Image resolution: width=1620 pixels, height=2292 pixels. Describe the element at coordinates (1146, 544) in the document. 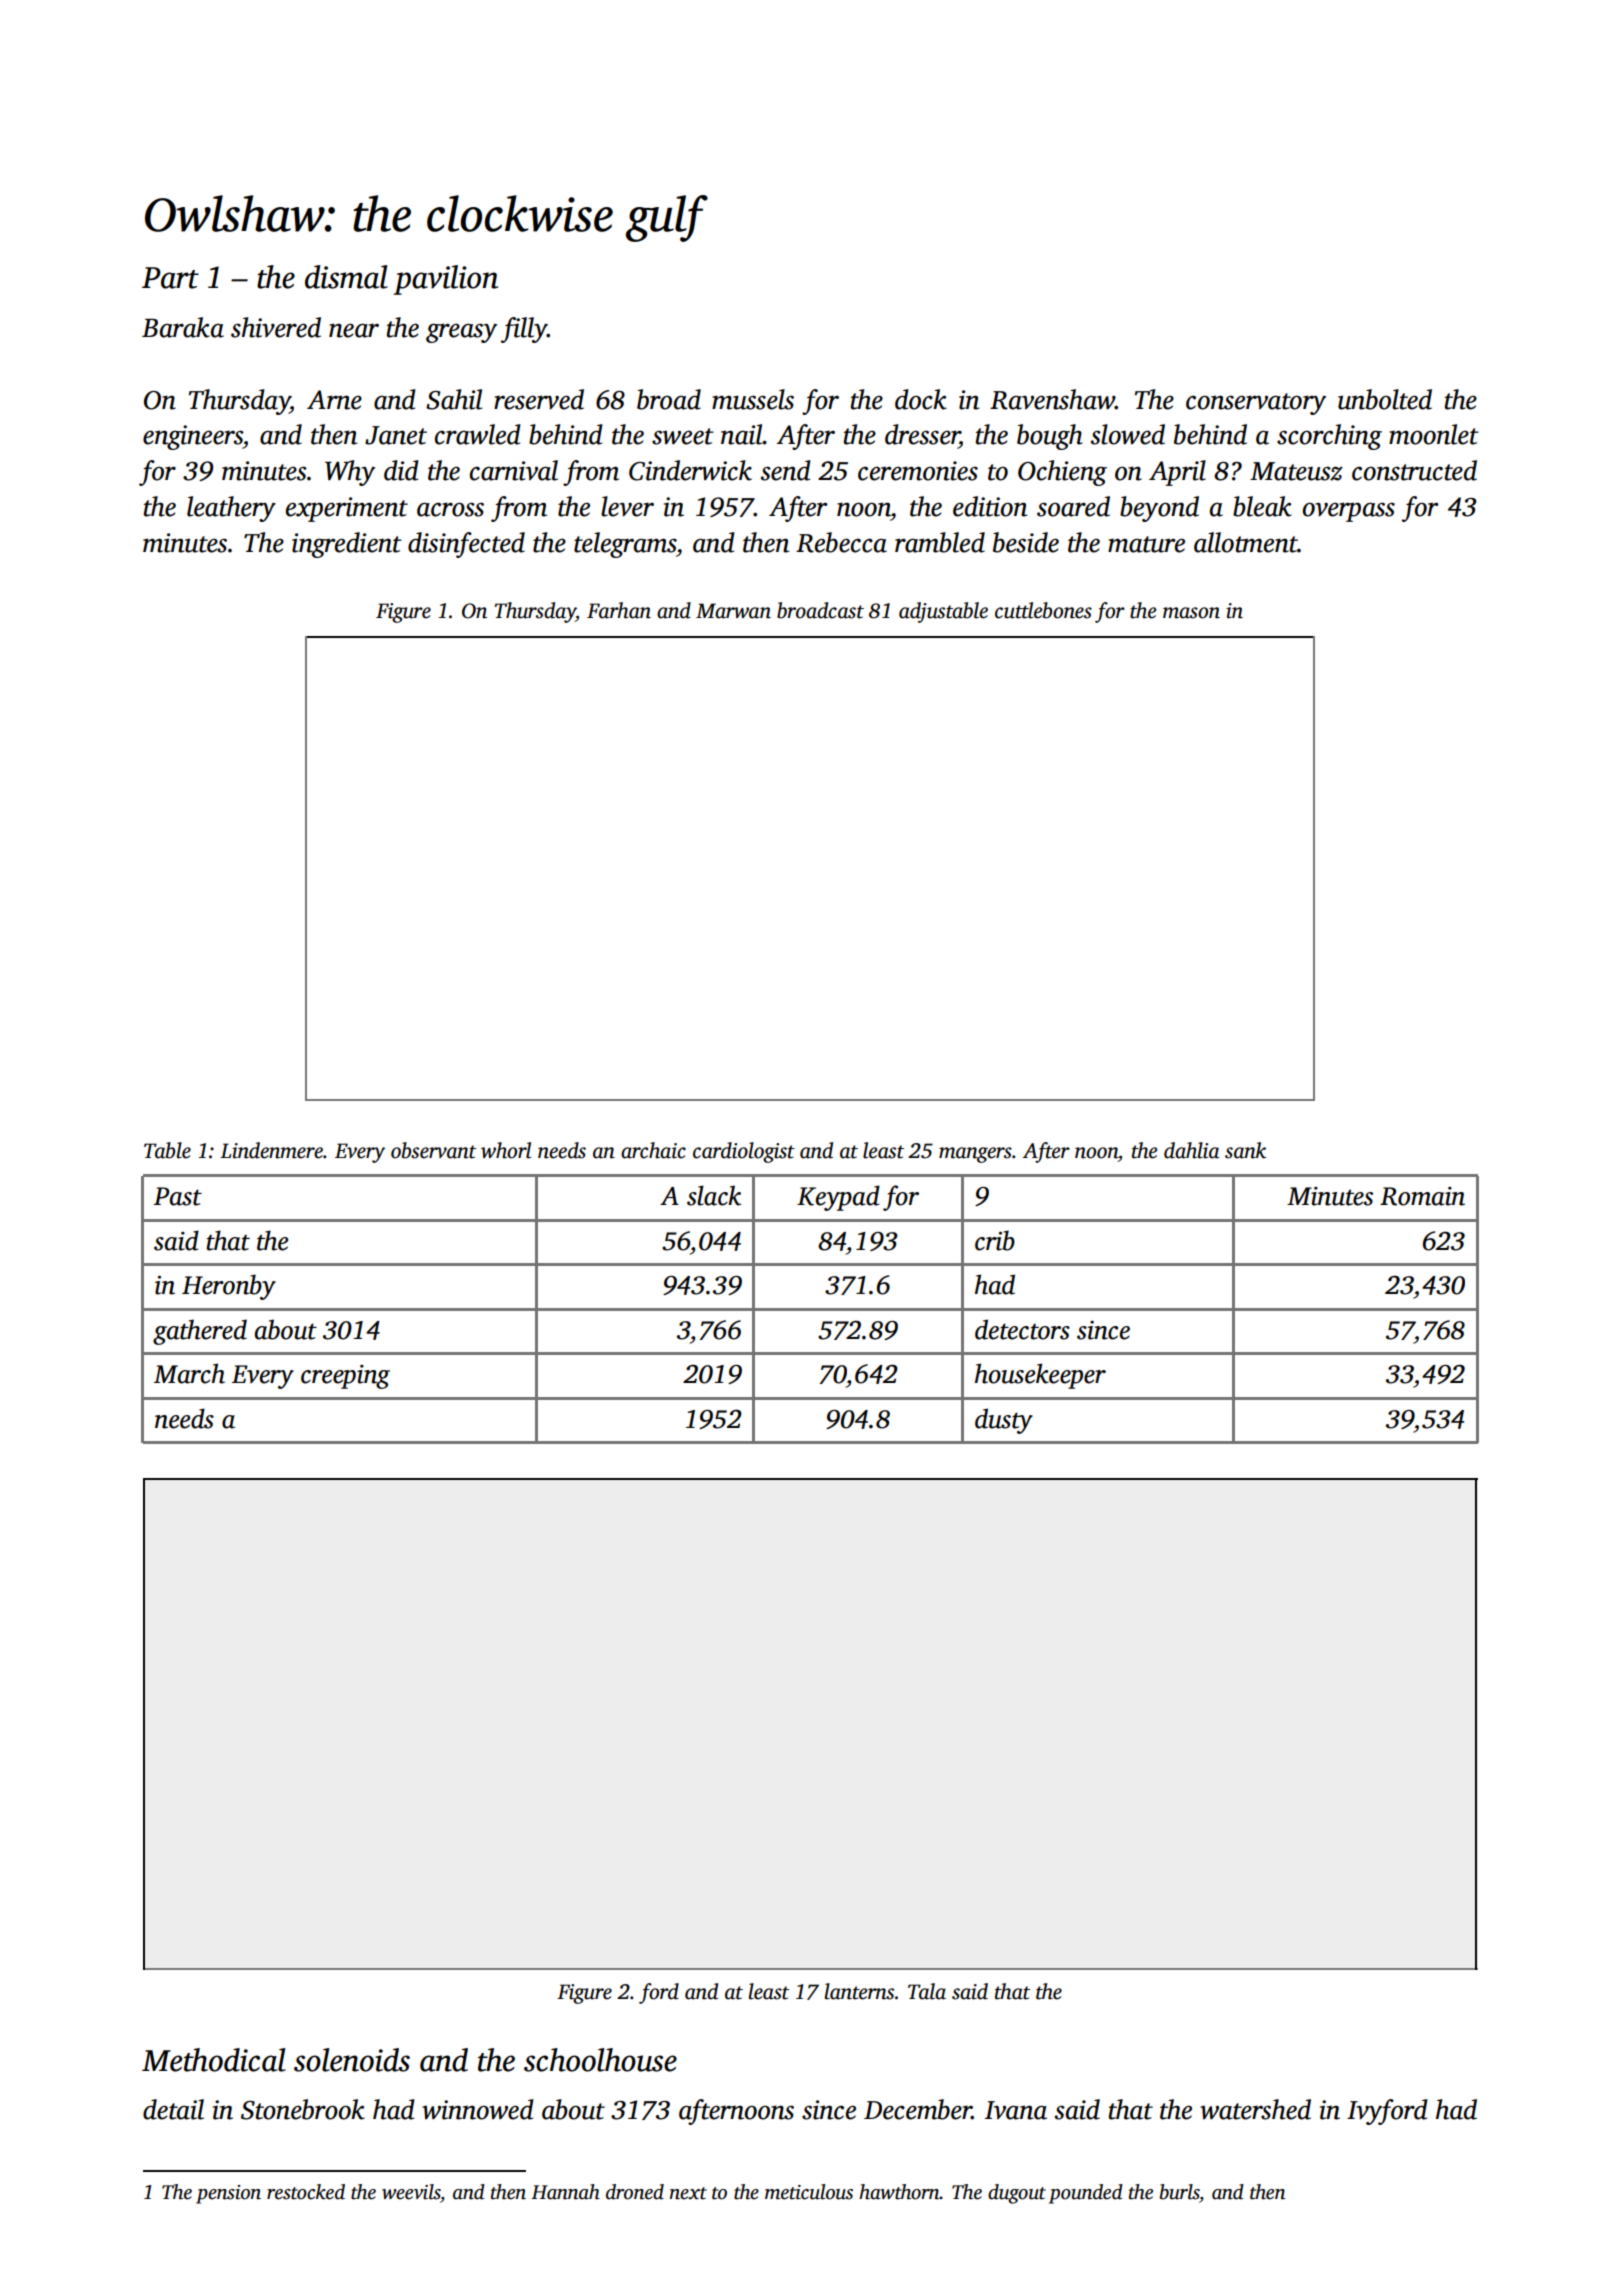

I see `mature` at that location.
